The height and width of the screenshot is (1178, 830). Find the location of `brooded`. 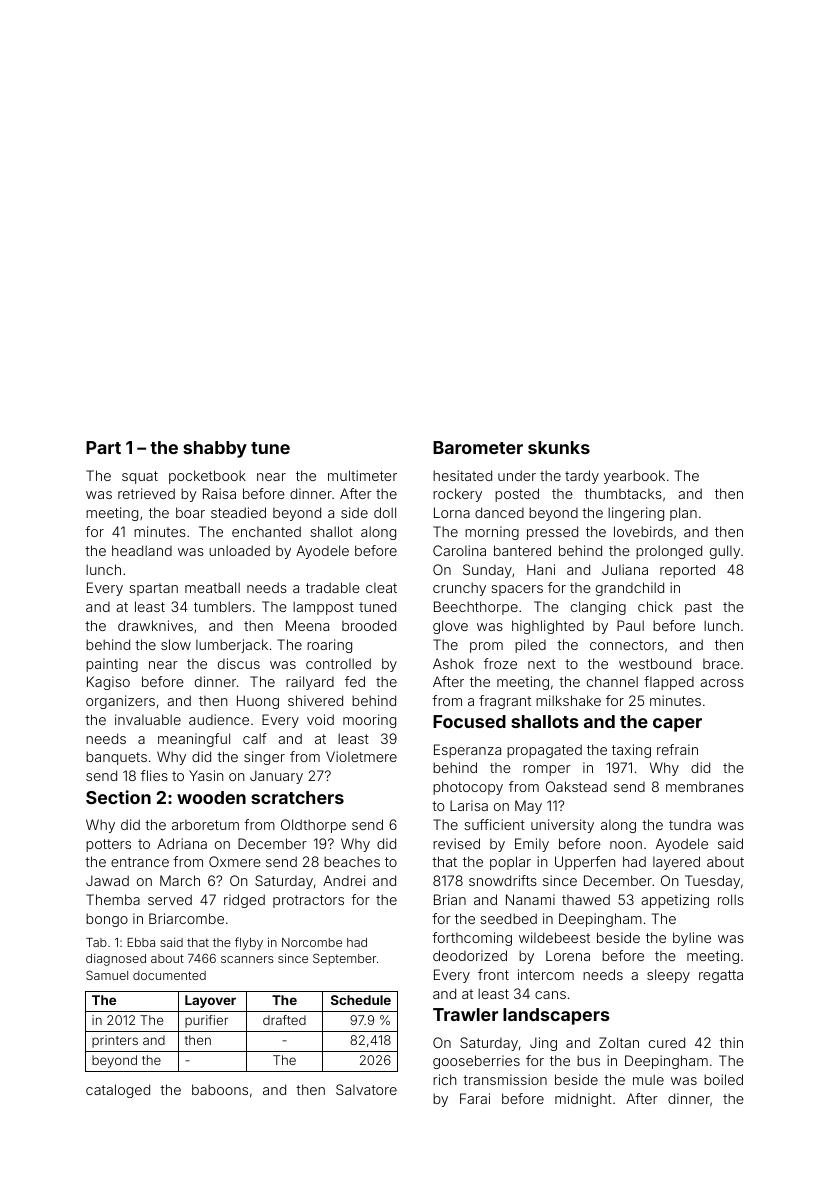

brooded is located at coordinates (369, 625).
